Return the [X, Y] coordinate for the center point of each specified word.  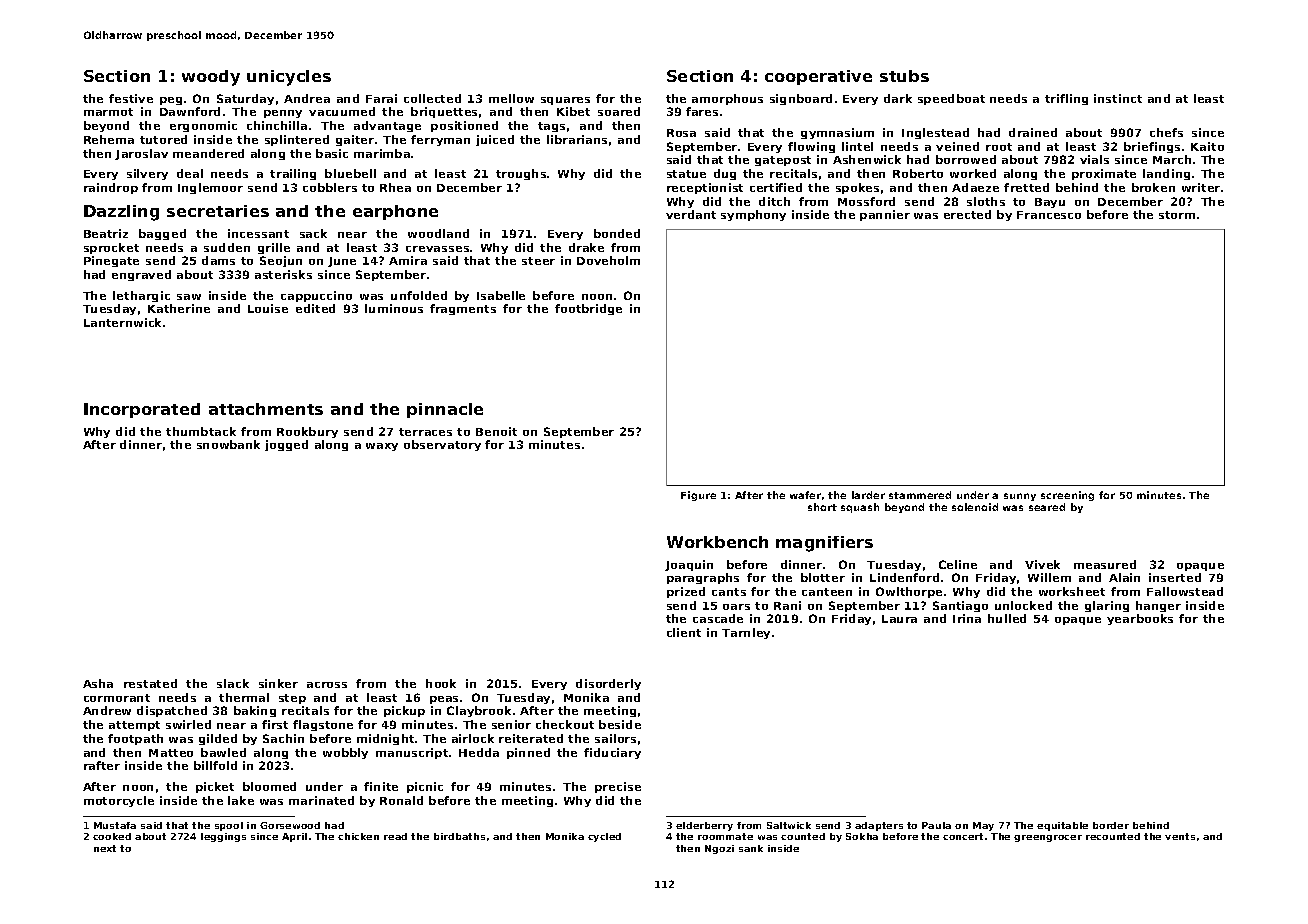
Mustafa [115, 825]
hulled [1007, 618]
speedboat [951, 99]
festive [131, 98]
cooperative [818, 77]
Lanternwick [122, 322]
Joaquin [689, 565]
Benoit [496, 431]
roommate [725, 836]
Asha [98, 683]
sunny [1020, 497]
